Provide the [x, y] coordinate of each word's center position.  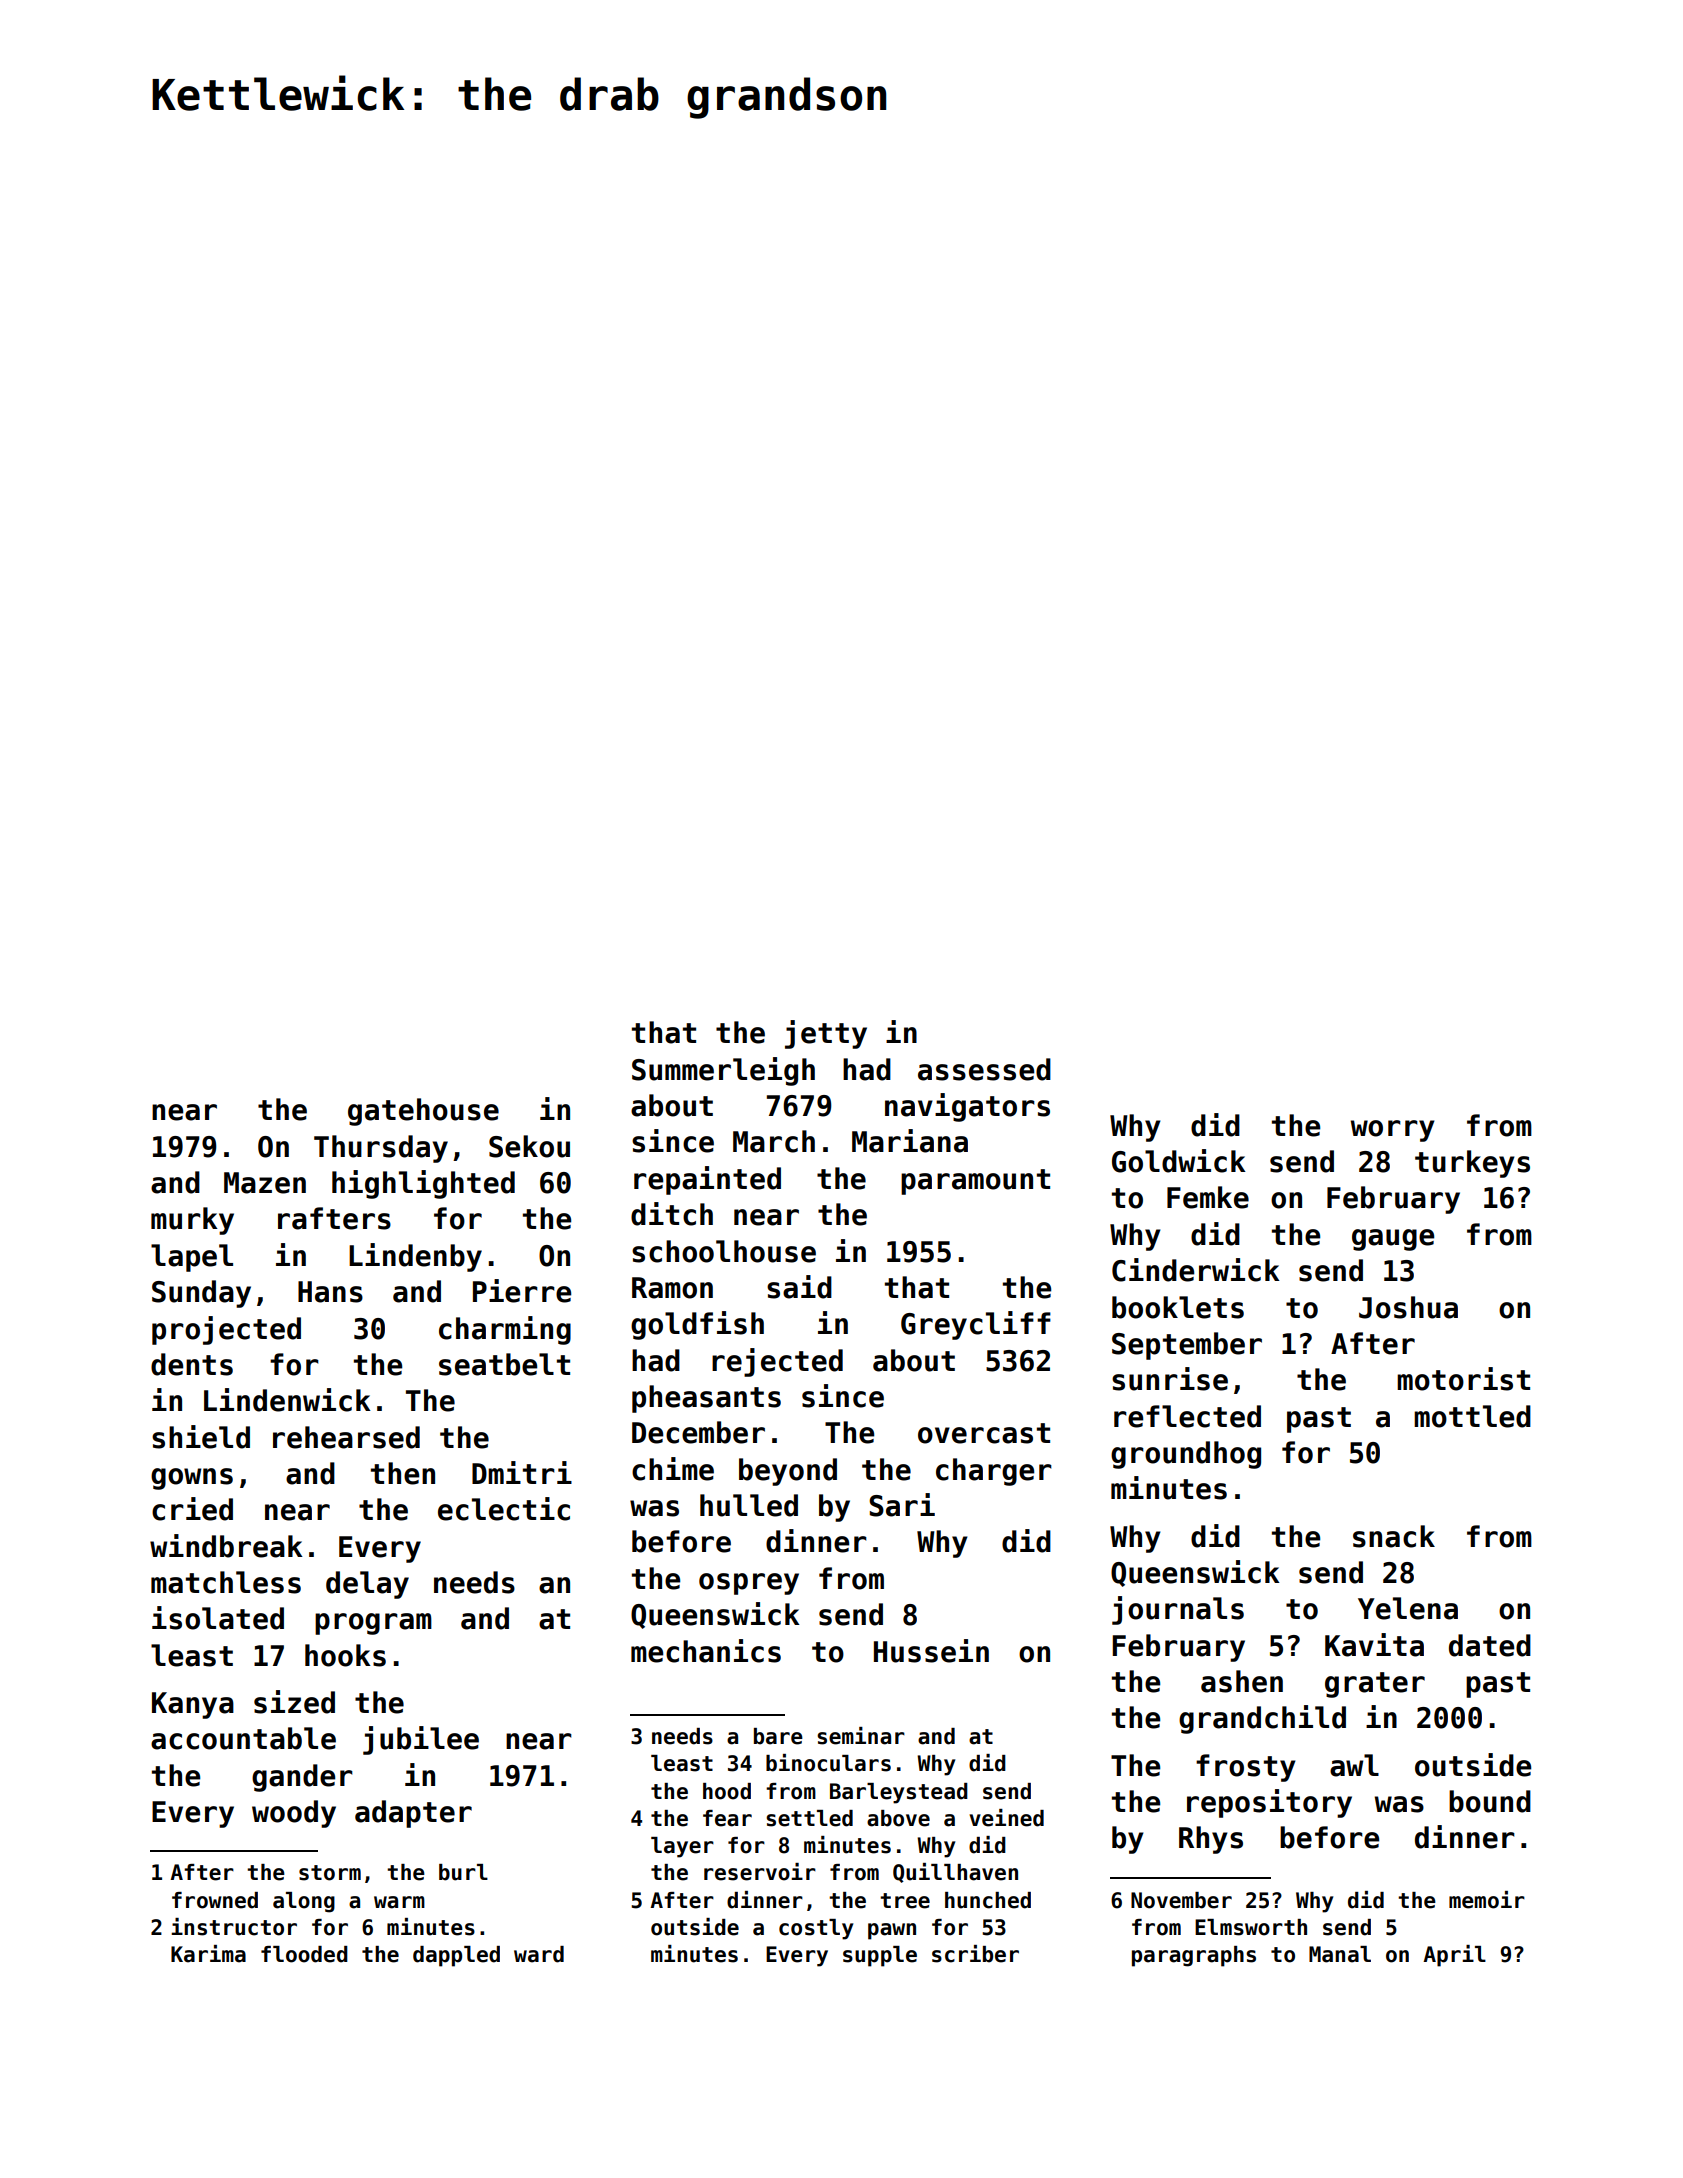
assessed [984, 1069]
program [373, 1624]
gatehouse [423, 1112]
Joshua [1408, 1307]
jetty [826, 1034]
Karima [208, 1954]
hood [727, 1791]
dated [1490, 1645]
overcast [984, 1433]
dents [192, 1364]
